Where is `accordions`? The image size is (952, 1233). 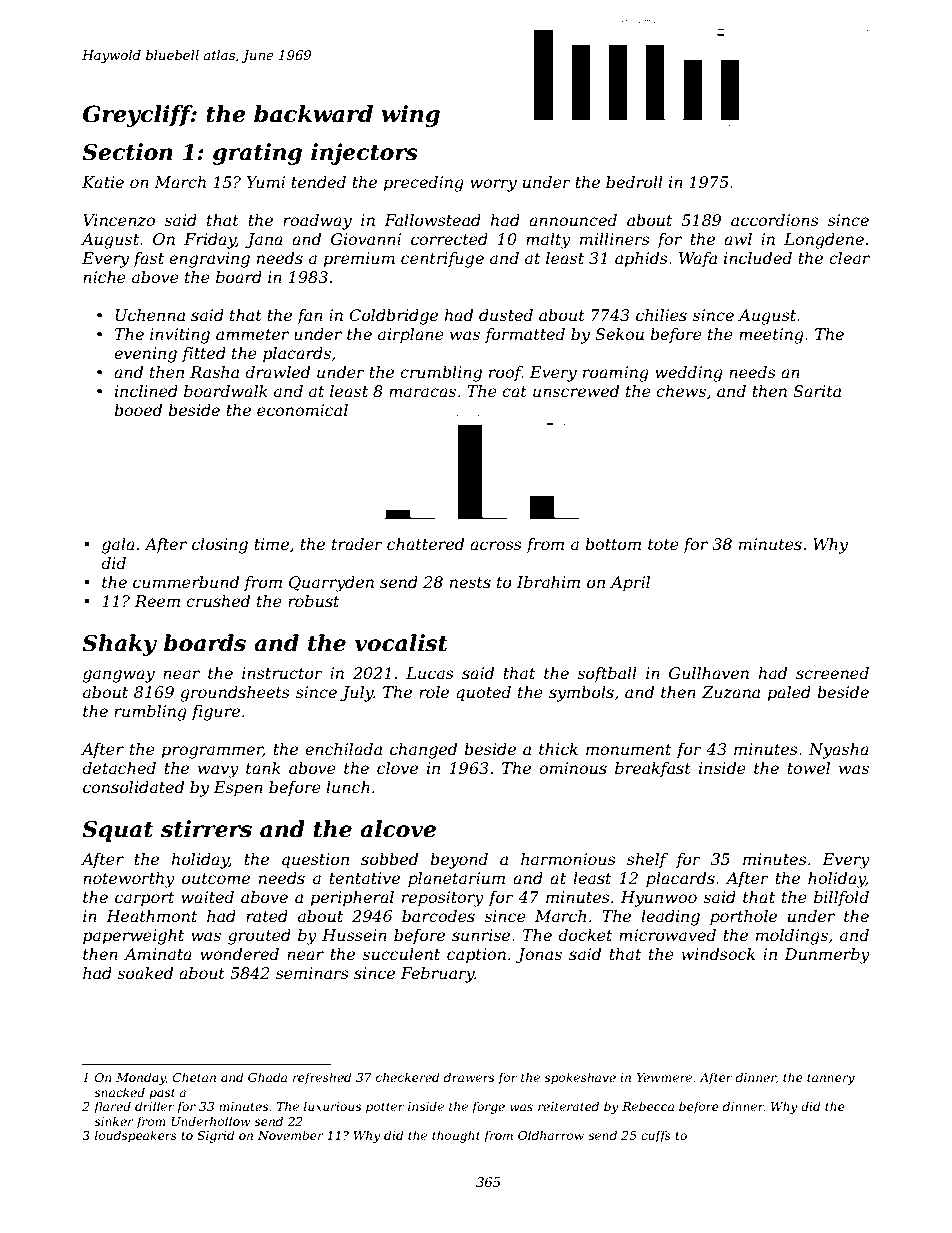 accordions is located at coordinates (775, 220).
